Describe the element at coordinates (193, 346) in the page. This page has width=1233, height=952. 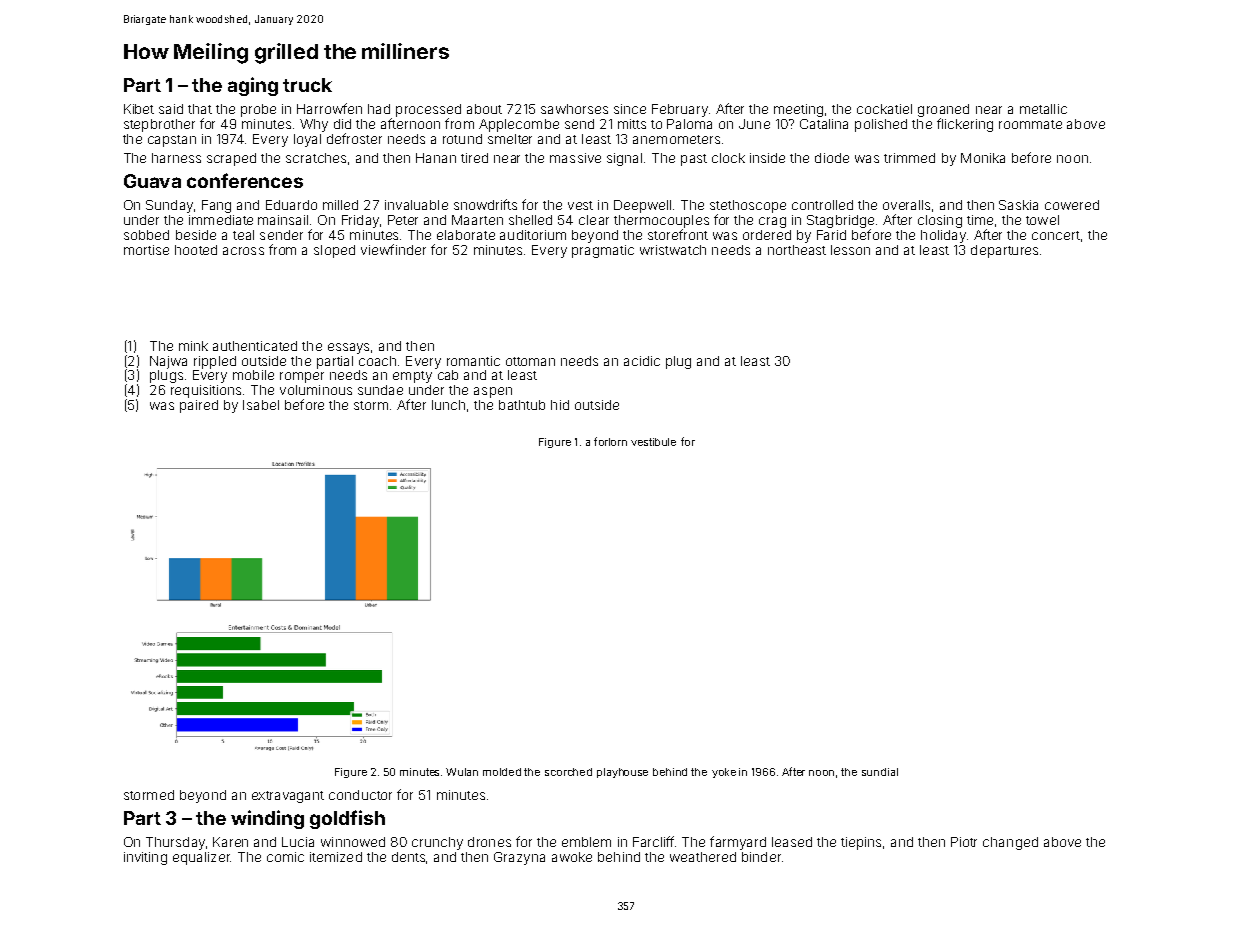
I see `mink` at that location.
